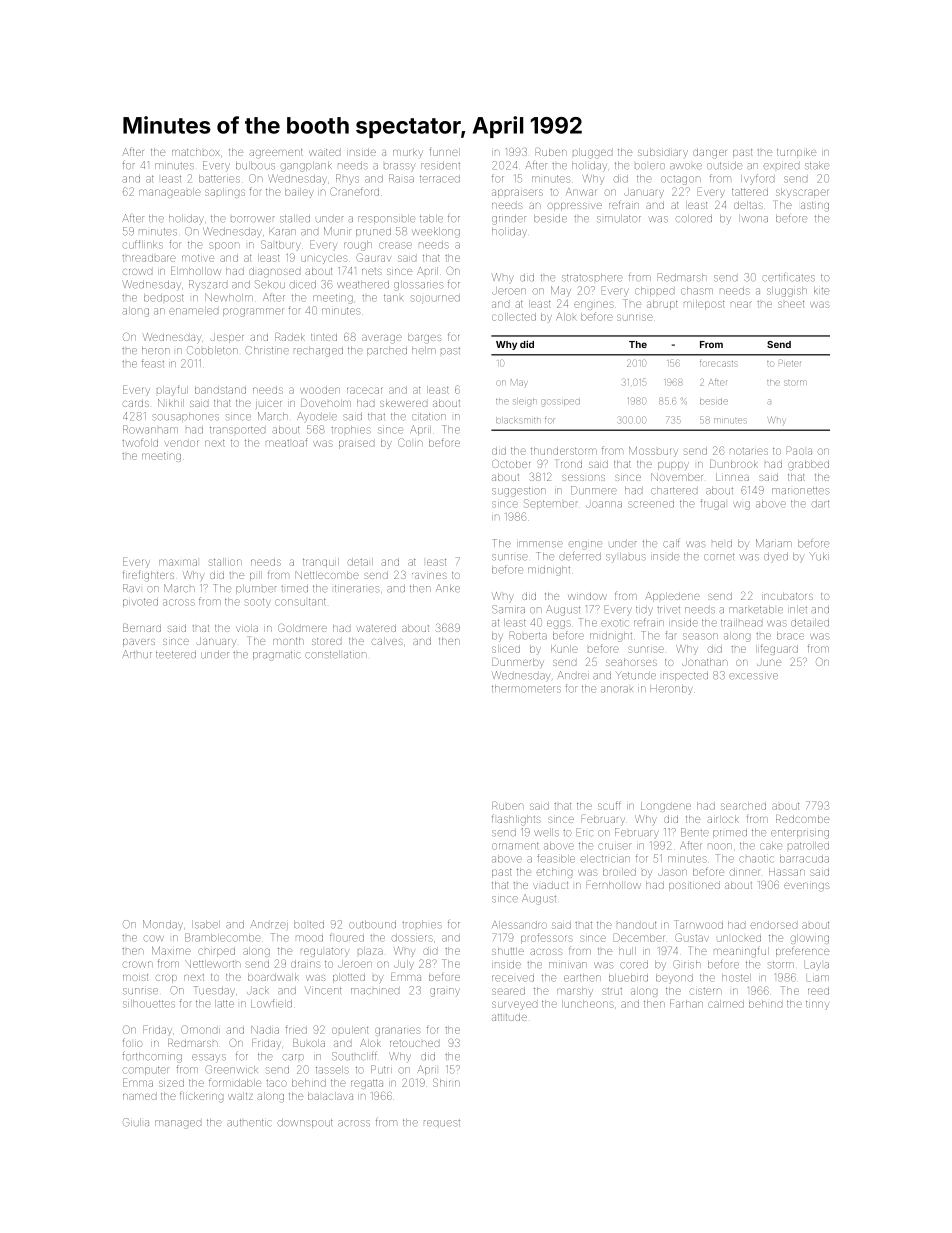 Image resolution: width=952 pixels, height=1233 pixels. I want to click on funnel, so click(445, 152).
